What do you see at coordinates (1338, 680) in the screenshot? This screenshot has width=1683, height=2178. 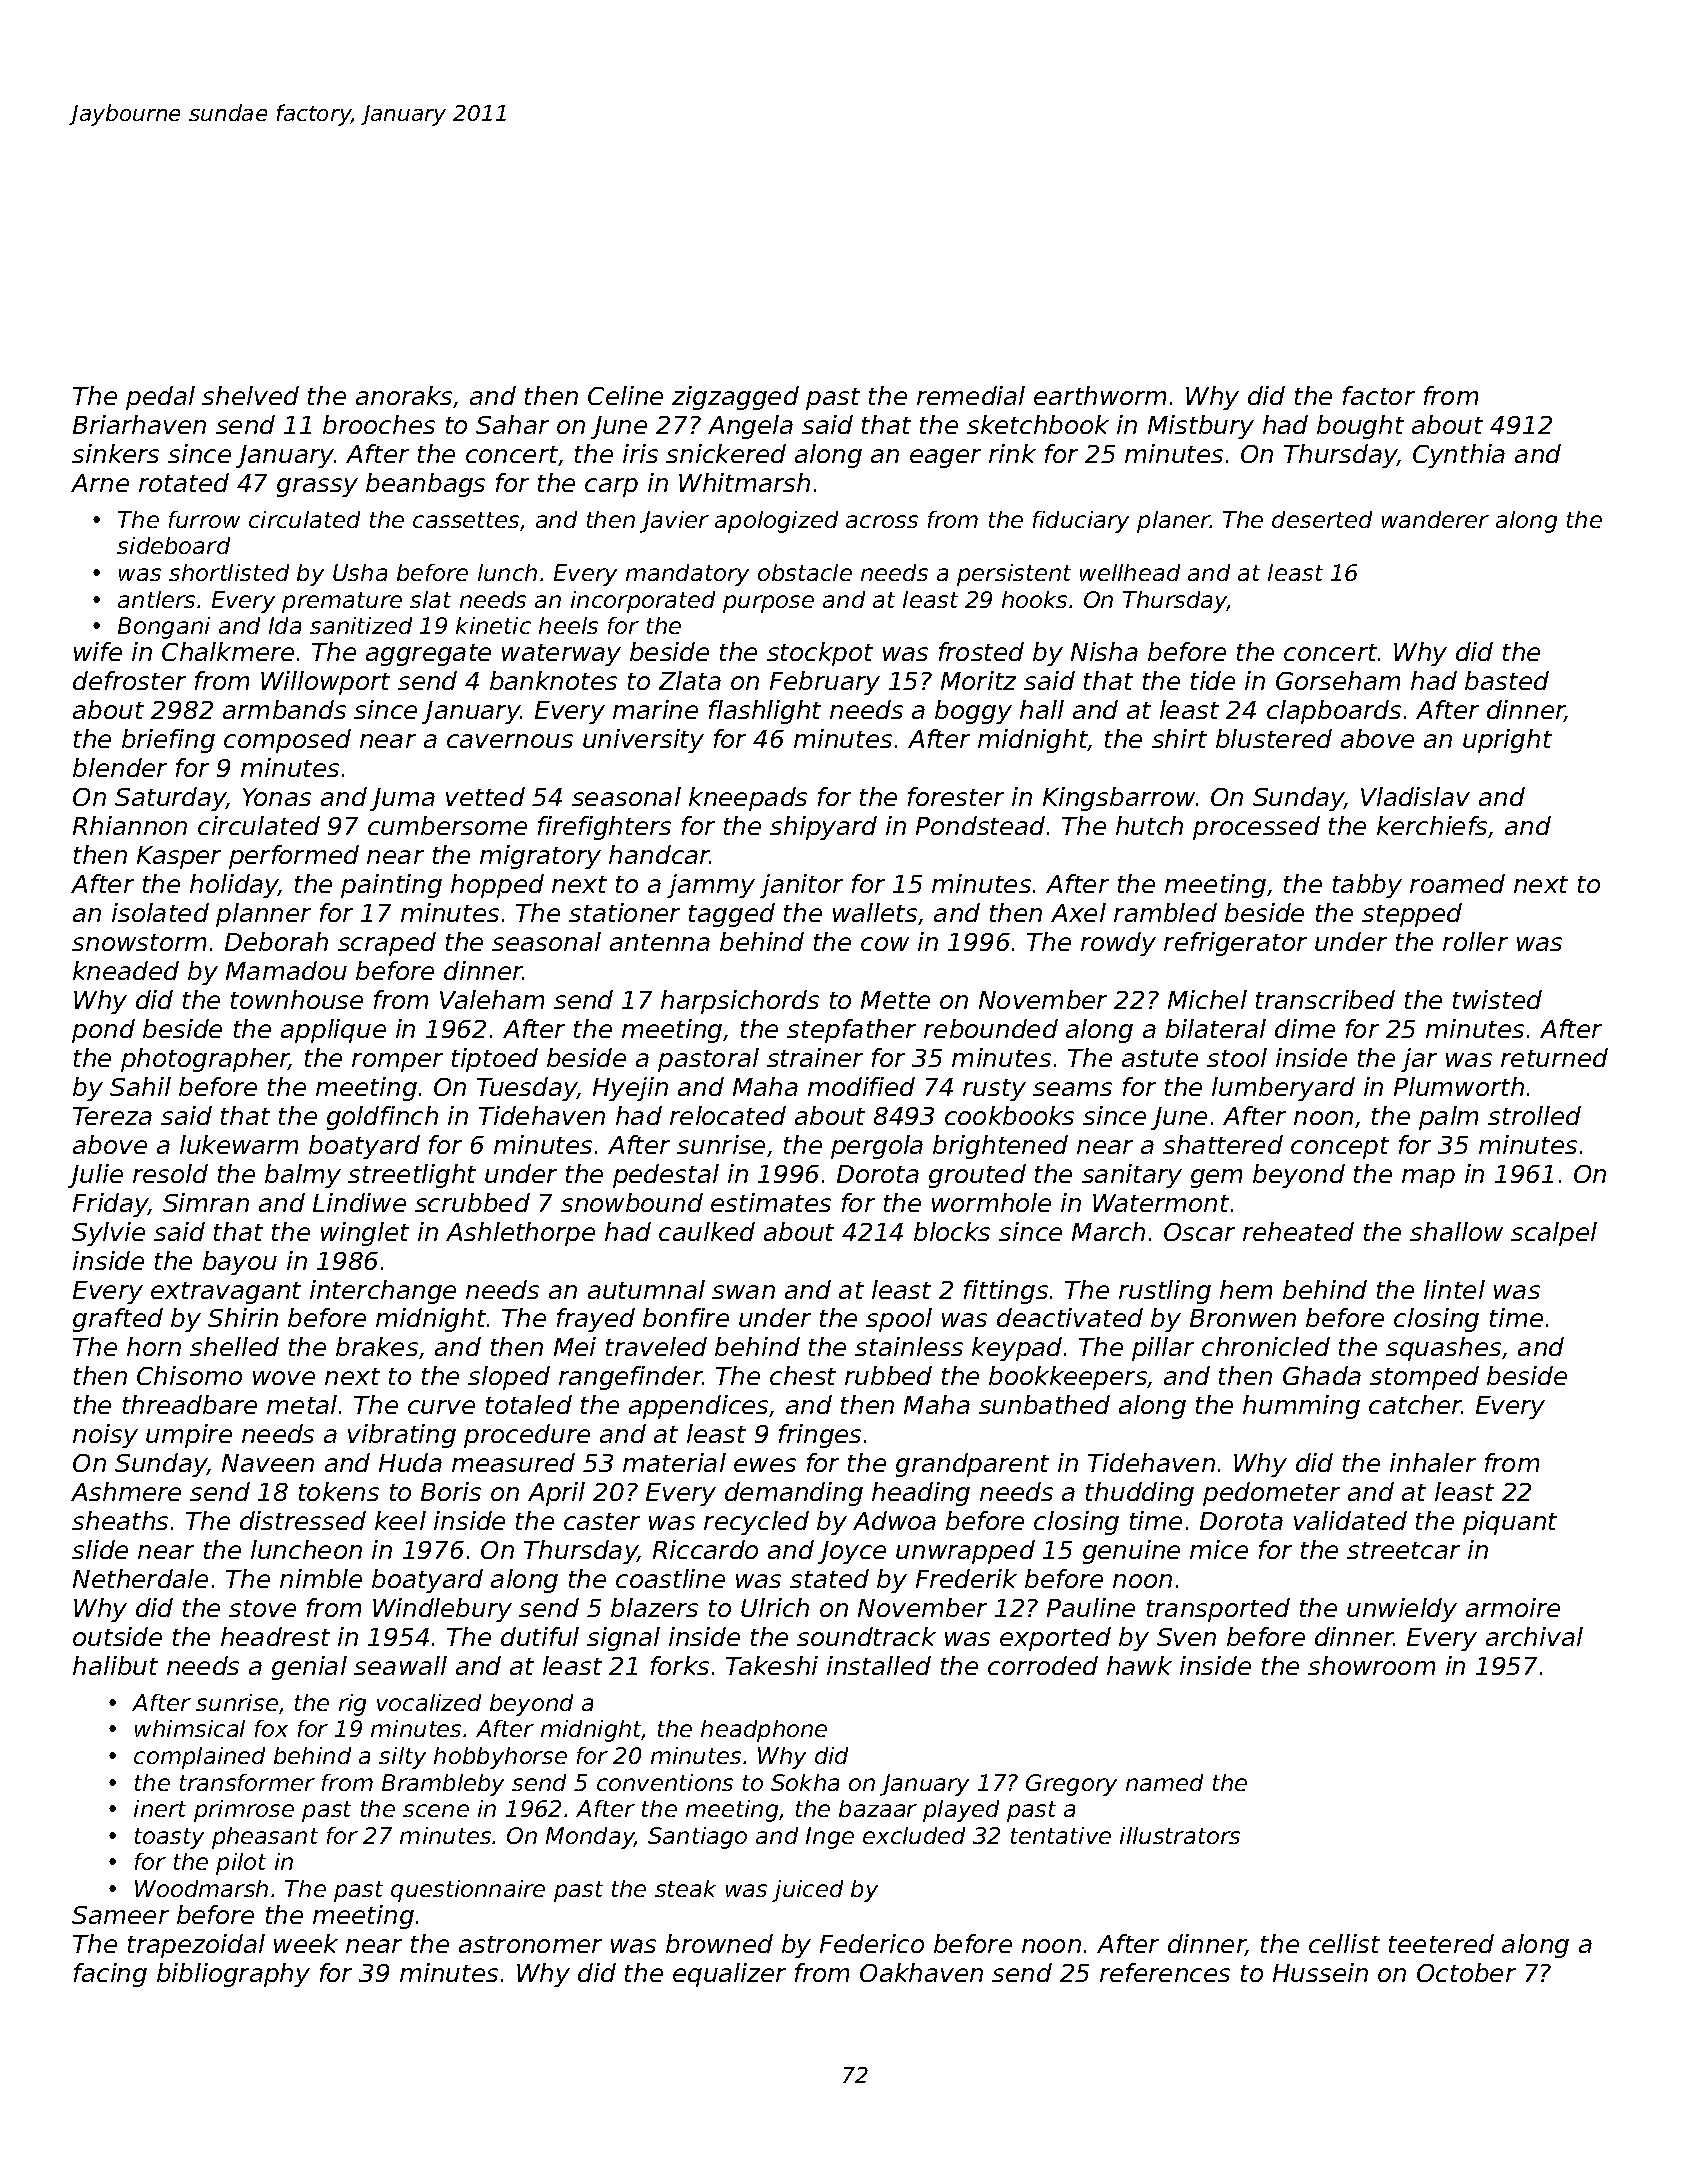 I see `Gorseham` at bounding box center [1338, 680].
